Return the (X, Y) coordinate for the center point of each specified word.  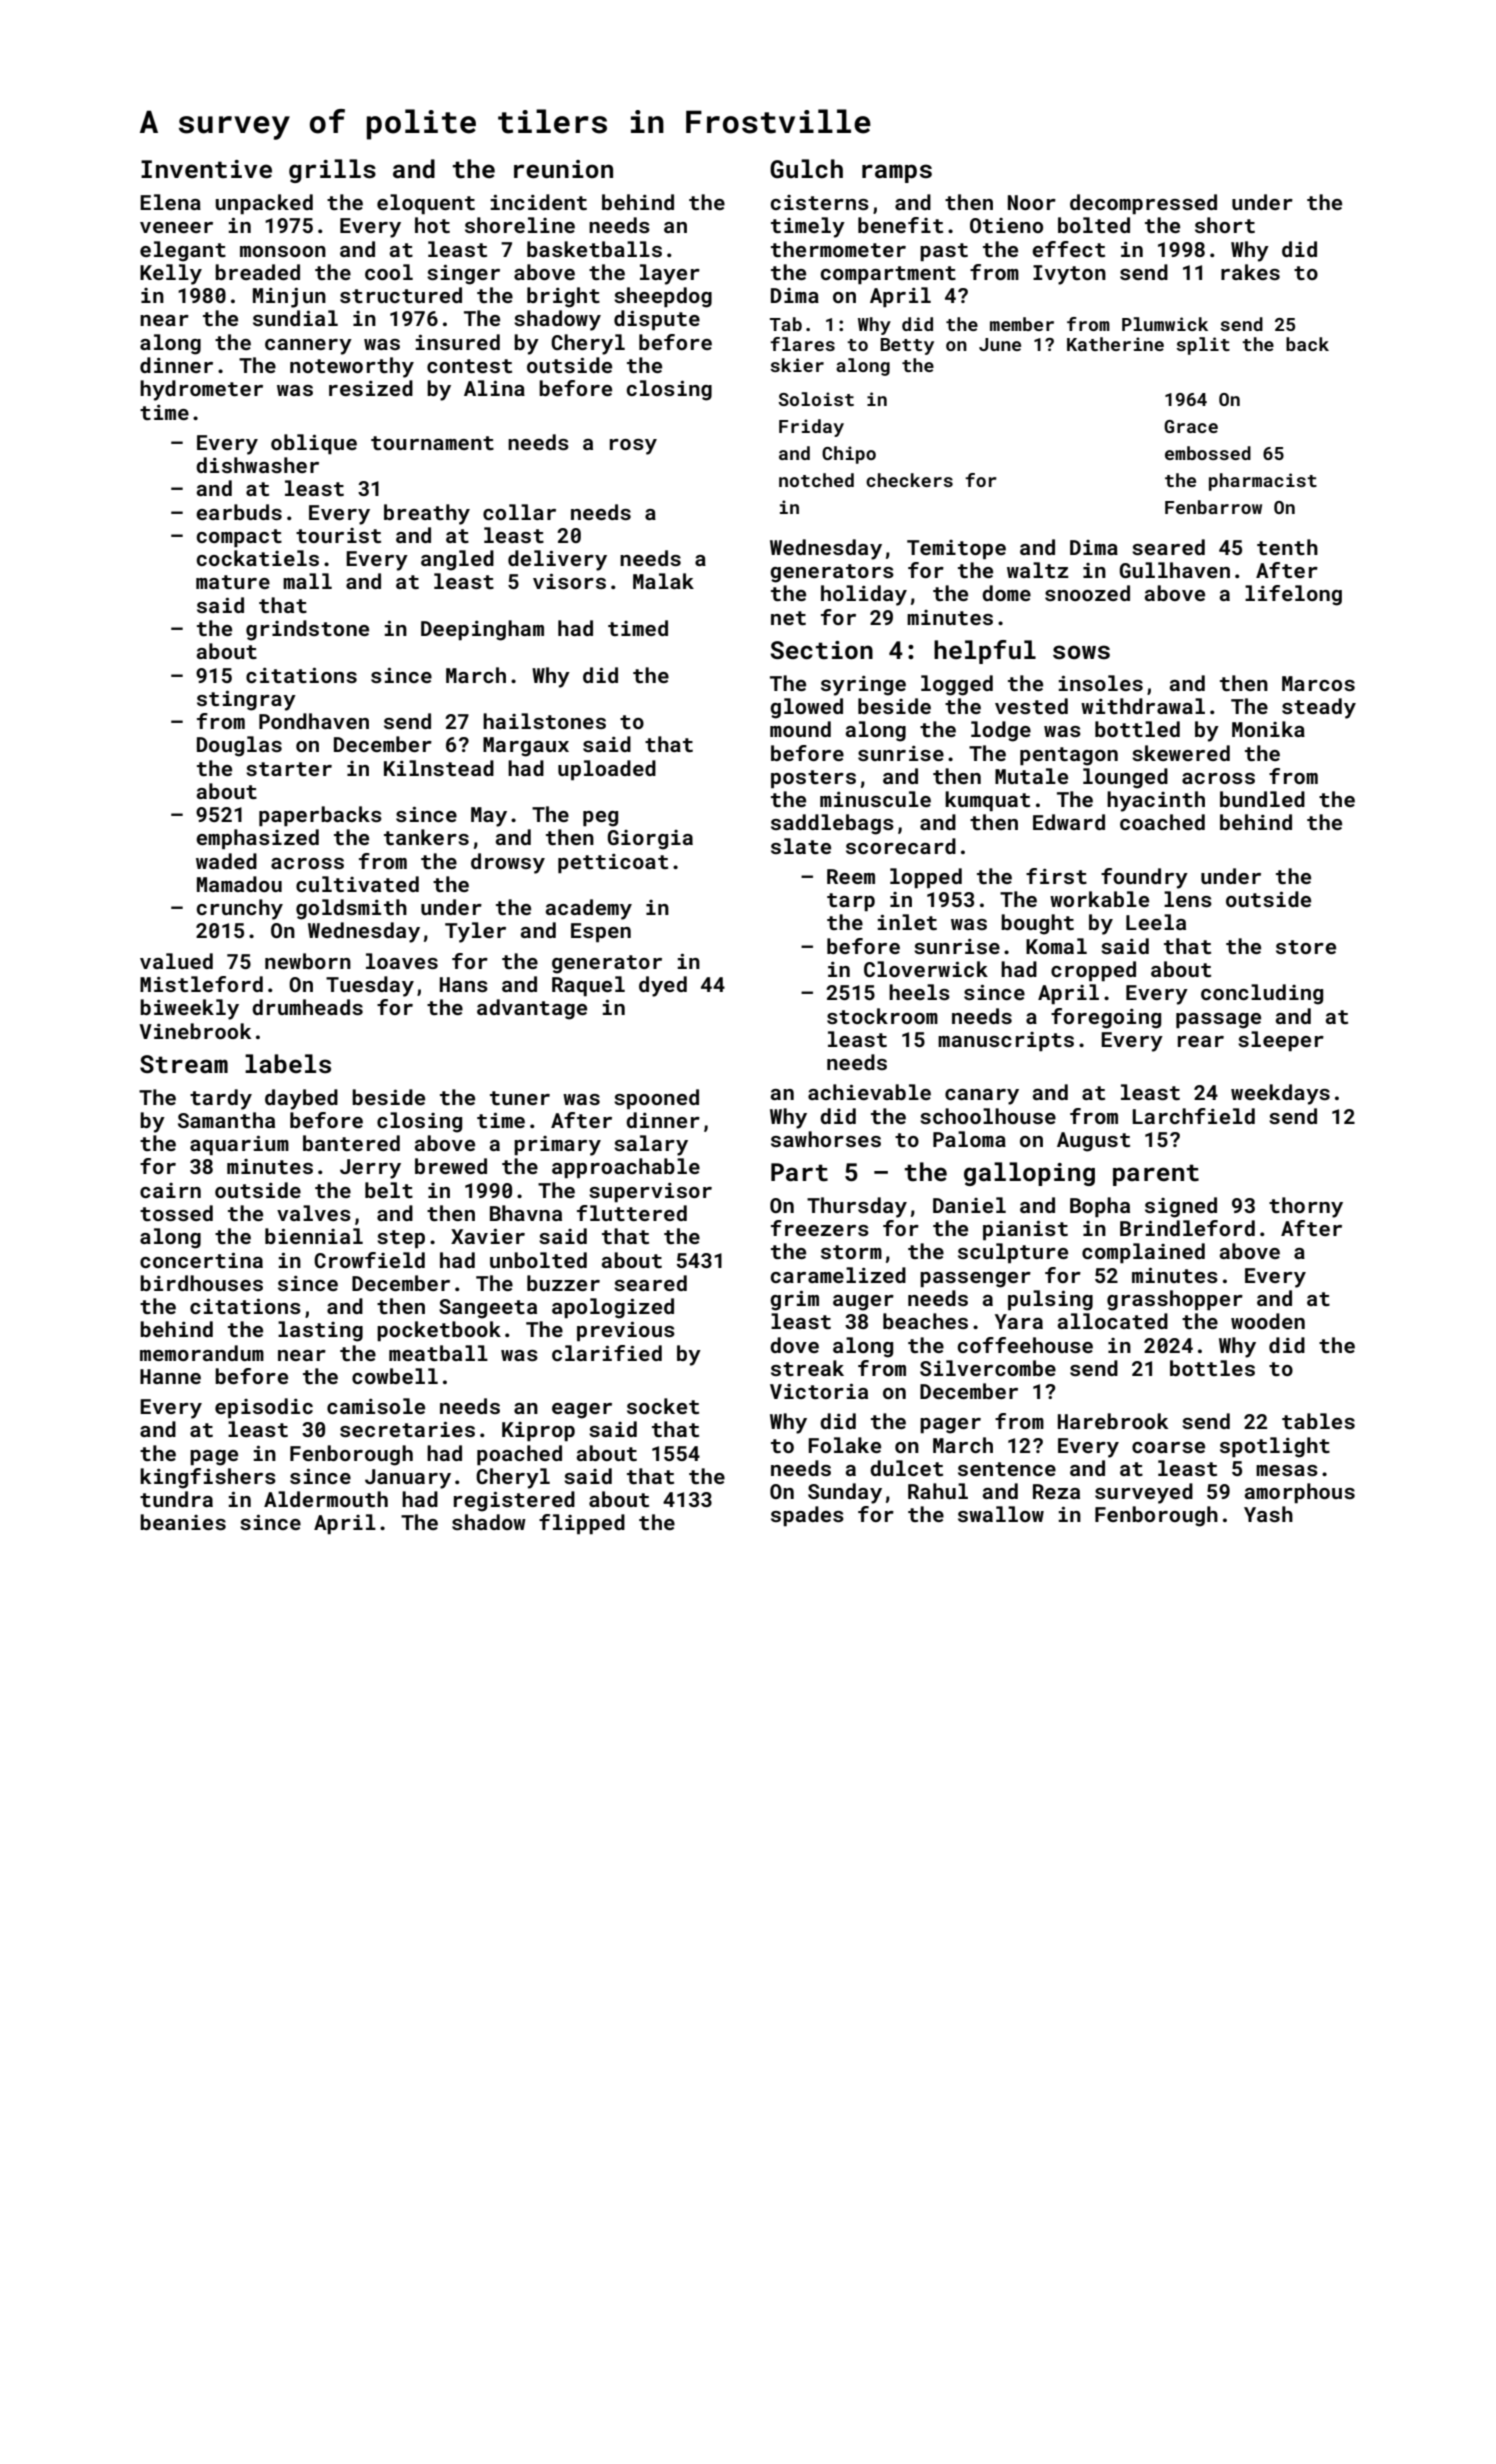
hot (432, 225)
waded (226, 861)
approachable (626, 1168)
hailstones (544, 721)
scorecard (901, 846)
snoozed (1087, 593)
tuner (520, 1098)
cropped (1093, 971)
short (1225, 225)
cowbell (395, 1376)
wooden (1268, 1321)
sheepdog (663, 297)
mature (233, 582)
